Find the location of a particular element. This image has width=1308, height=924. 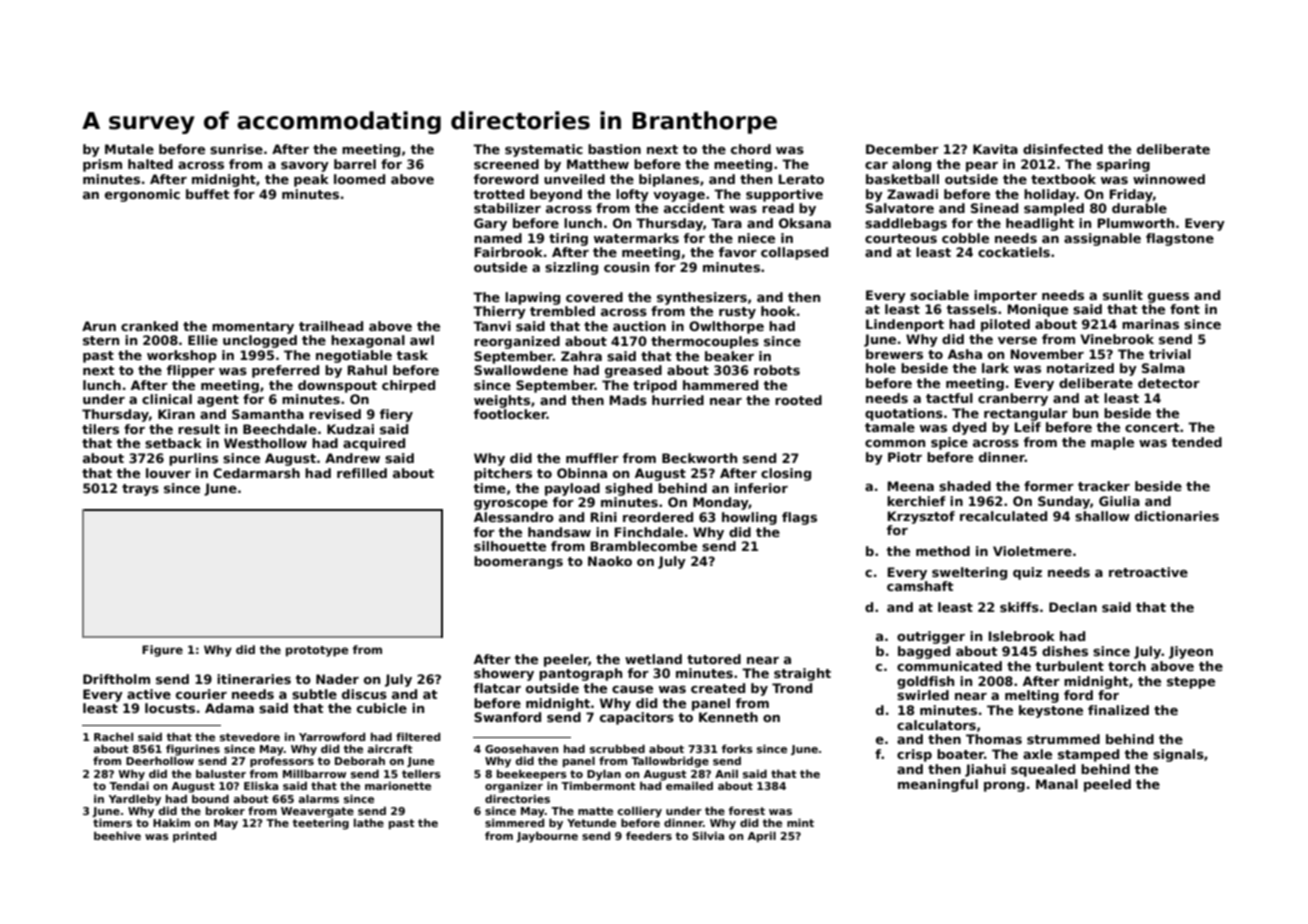

greased is located at coordinates (633, 371).
